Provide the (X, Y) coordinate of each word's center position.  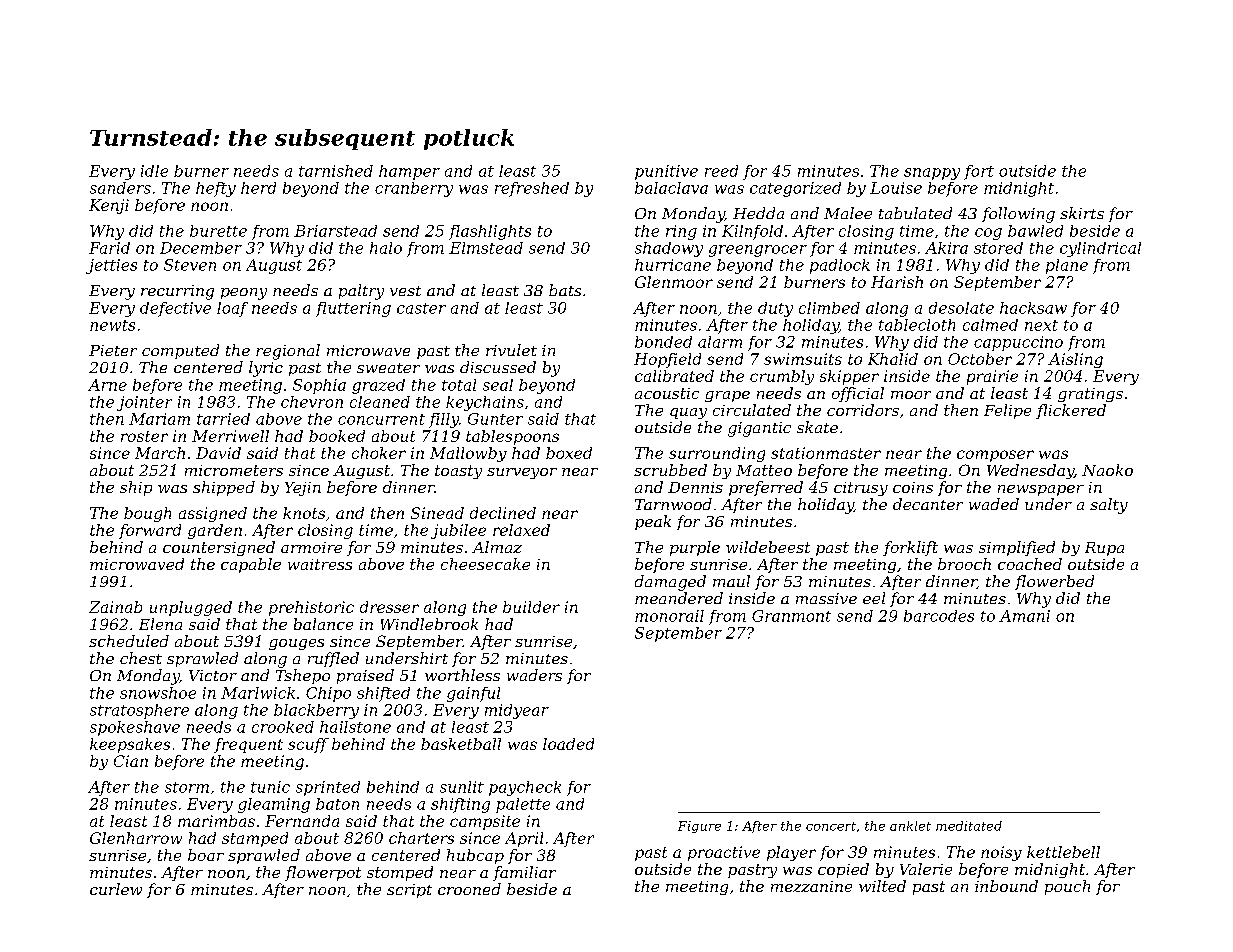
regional (288, 352)
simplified (1017, 548)
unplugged (191, 608)
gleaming (274, 805)
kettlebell (1063, 852)
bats (565, 290)
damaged (670, 583)
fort (979, 172)
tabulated (915, 213)
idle (154, 171)
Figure (699, 827)
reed (721, 171)
